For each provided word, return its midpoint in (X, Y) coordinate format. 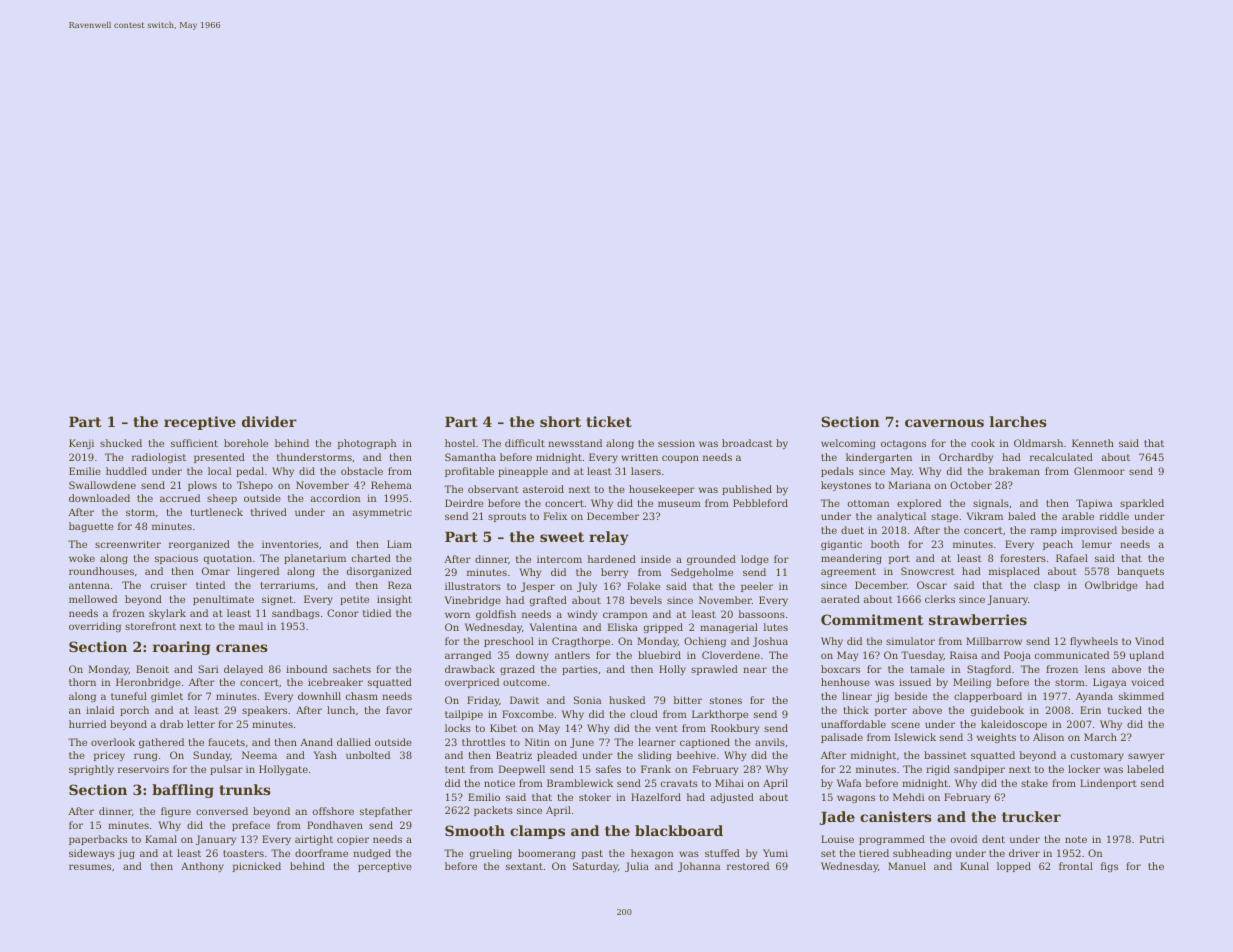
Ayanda (1094, 697)
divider (269, 421)
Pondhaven (335, 825)
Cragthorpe (581, 642)
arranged (468, 656)
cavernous (944, 423)
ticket (609, 421)
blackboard (679, 830)
